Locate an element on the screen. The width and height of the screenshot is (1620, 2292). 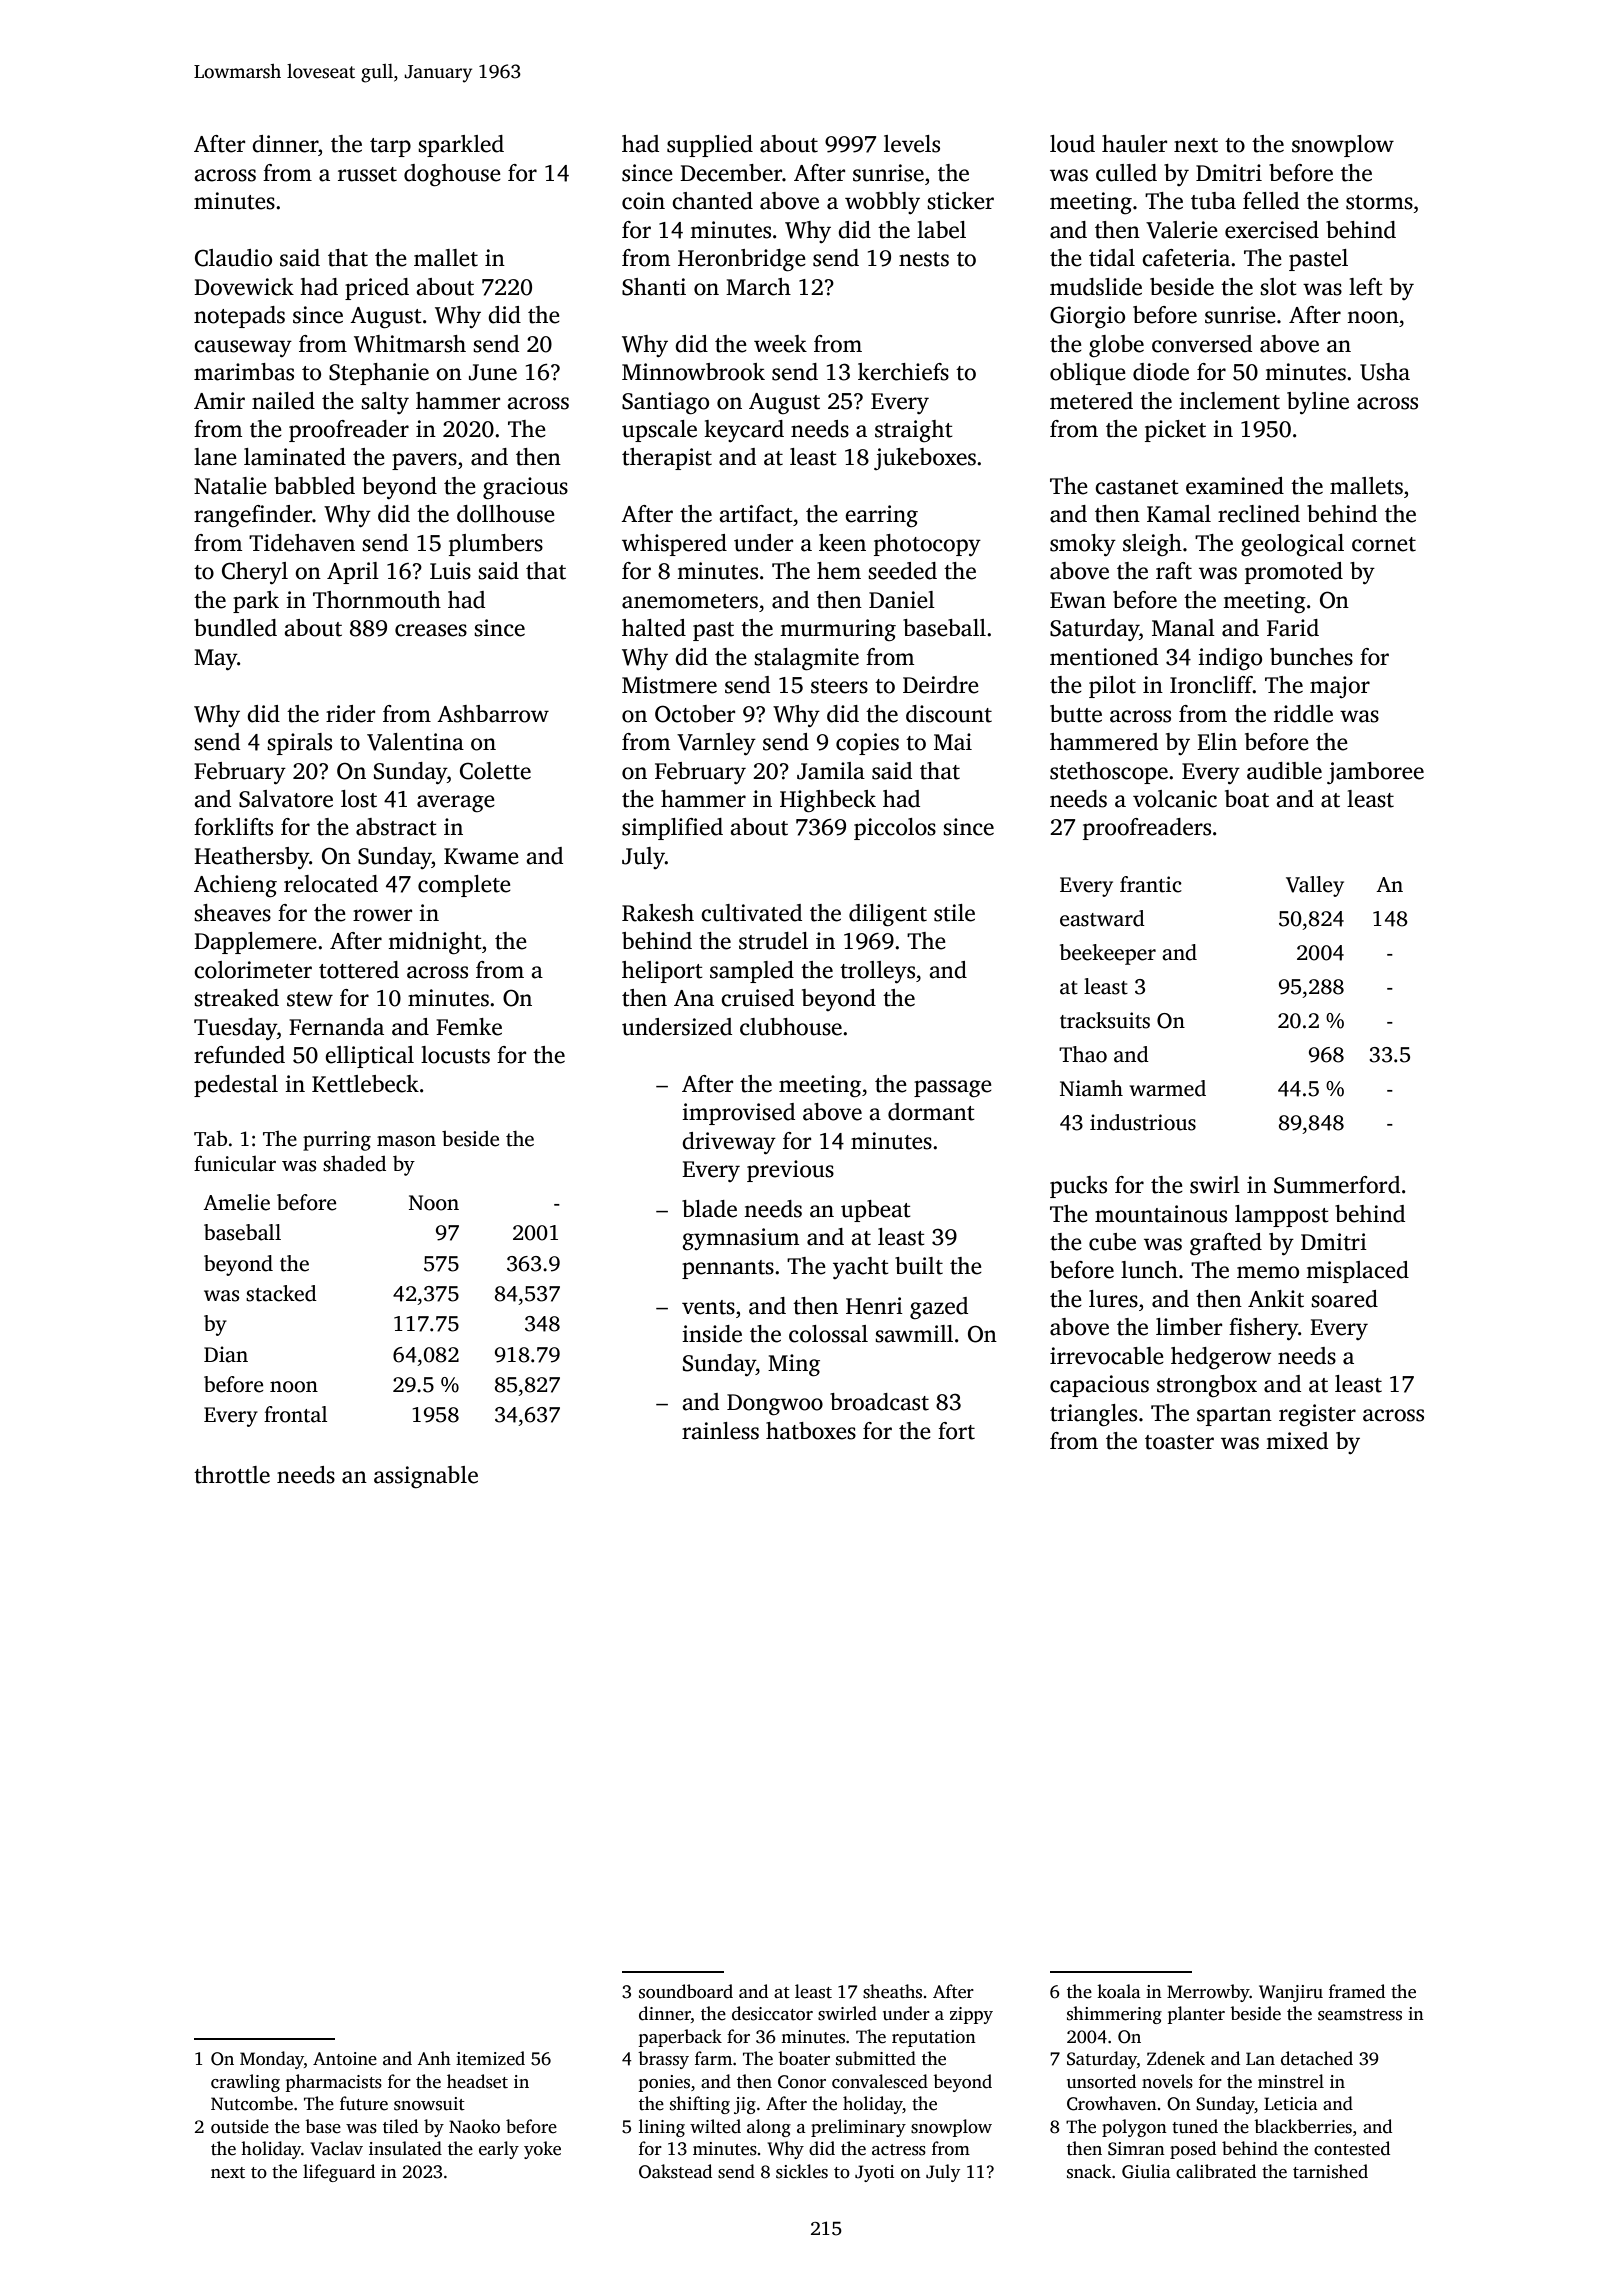
inside is located at coordinates (712, 1334).
